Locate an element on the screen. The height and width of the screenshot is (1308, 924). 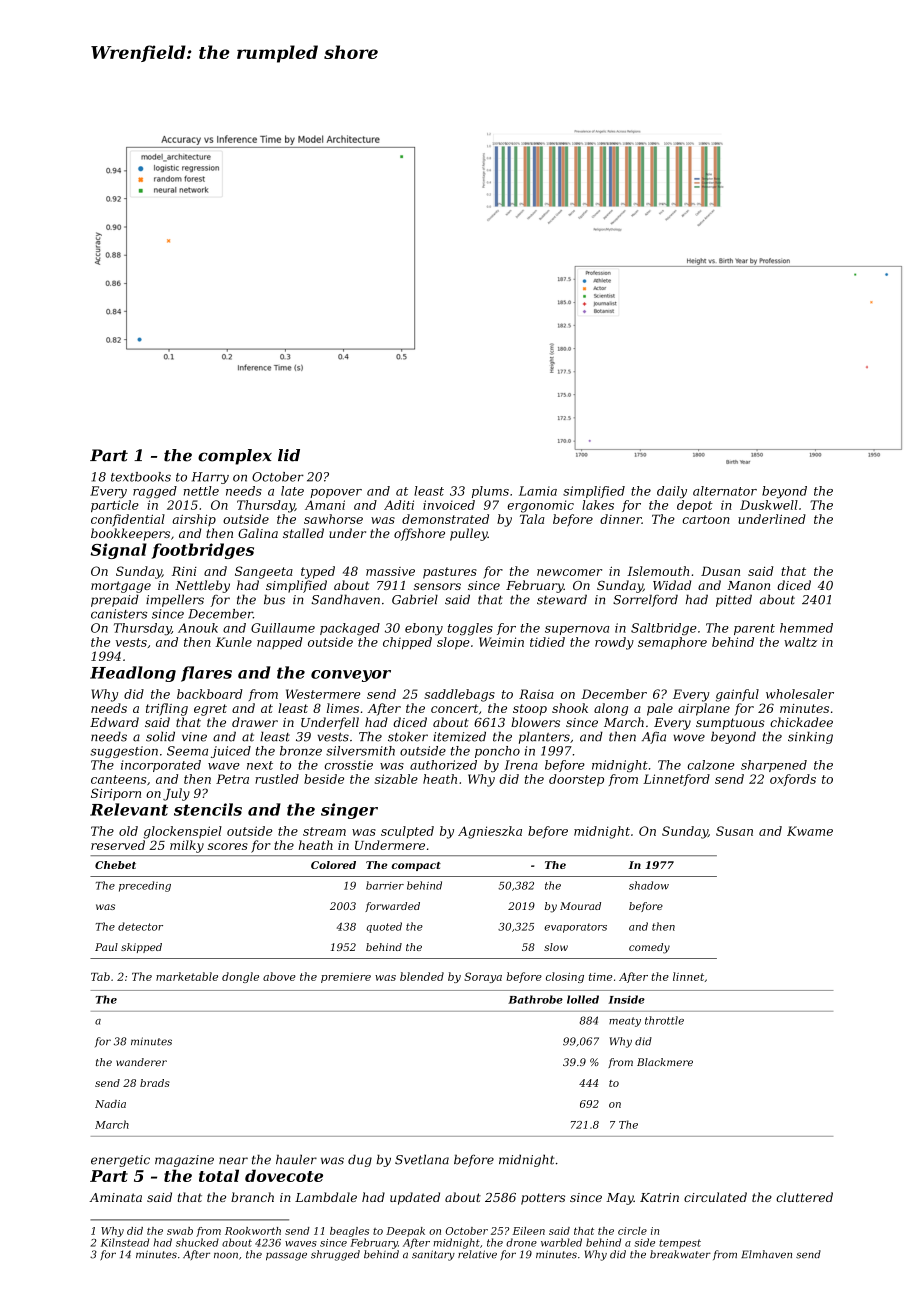
Sangeeta is located at coordinates (264, 572).
